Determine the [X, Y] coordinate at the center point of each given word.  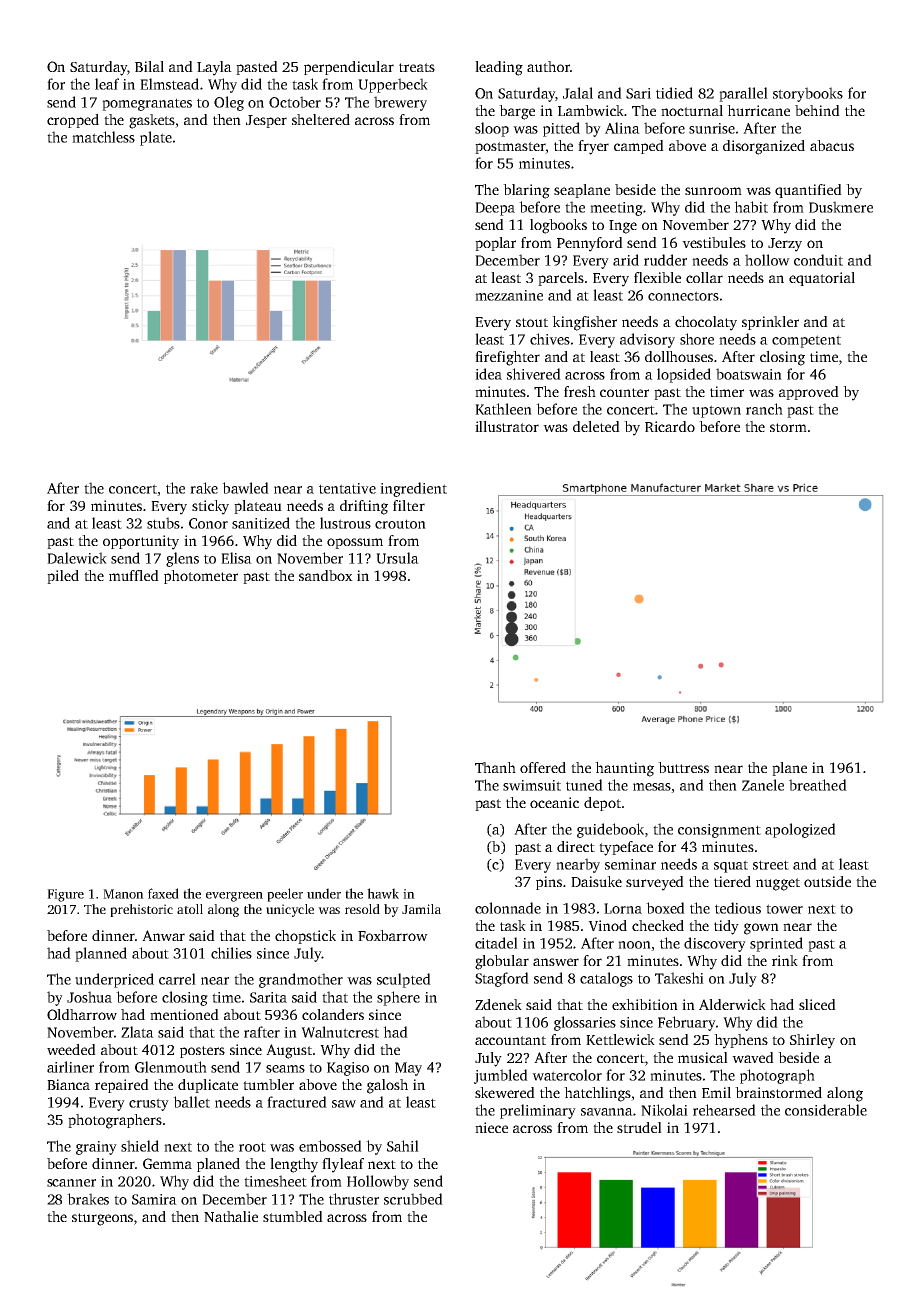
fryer [593, 147]
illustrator [507, 426]
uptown [716, 411]
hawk [383, 893]
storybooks [808, 94]
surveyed [655, 883]
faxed [163, 893]
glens [182, 559]
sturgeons [102, 1219]
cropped [73, 121]
